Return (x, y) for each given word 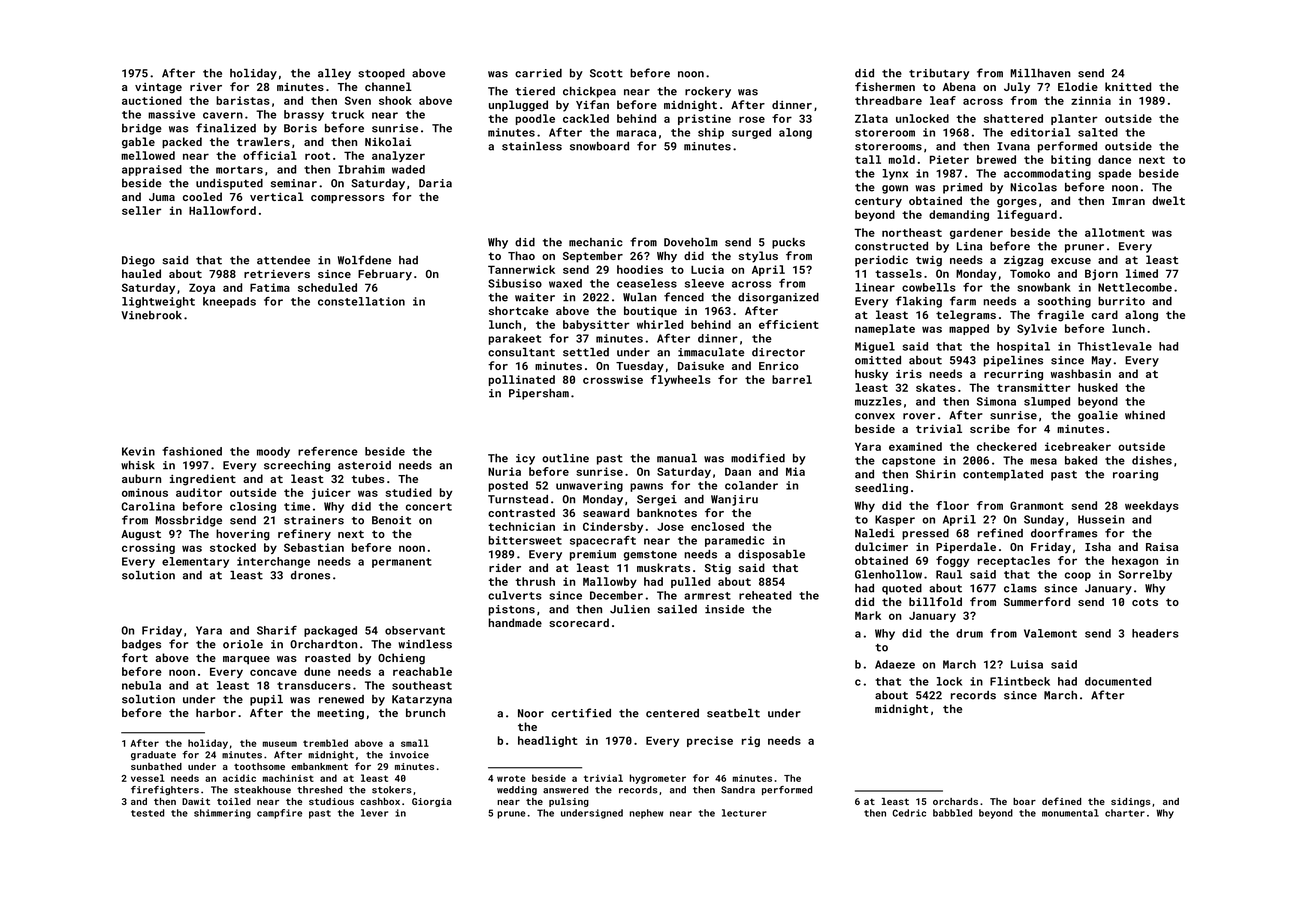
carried (538, 73)
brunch (425, 712)
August (141, 535)
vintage (158, 88)
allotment (1115, 232)
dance (1114, 159)
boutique (650, 312)
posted (508, 486)
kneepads (229, 302)
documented (1118, 681)
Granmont (1036, 505)
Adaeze (895, 664)
